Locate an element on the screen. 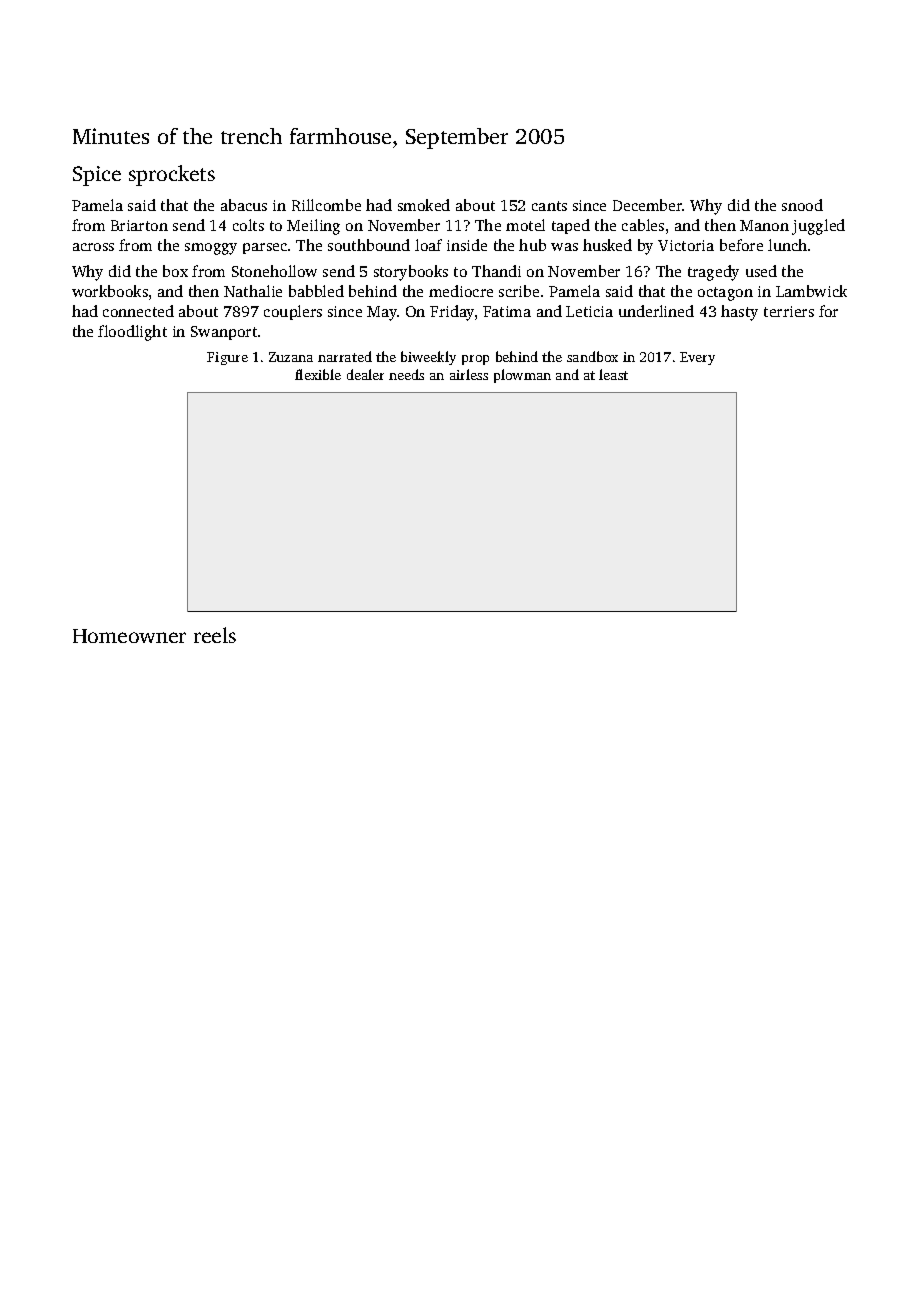 The image size is (924, 1308). flexible is located at coordinates (318, 374).
